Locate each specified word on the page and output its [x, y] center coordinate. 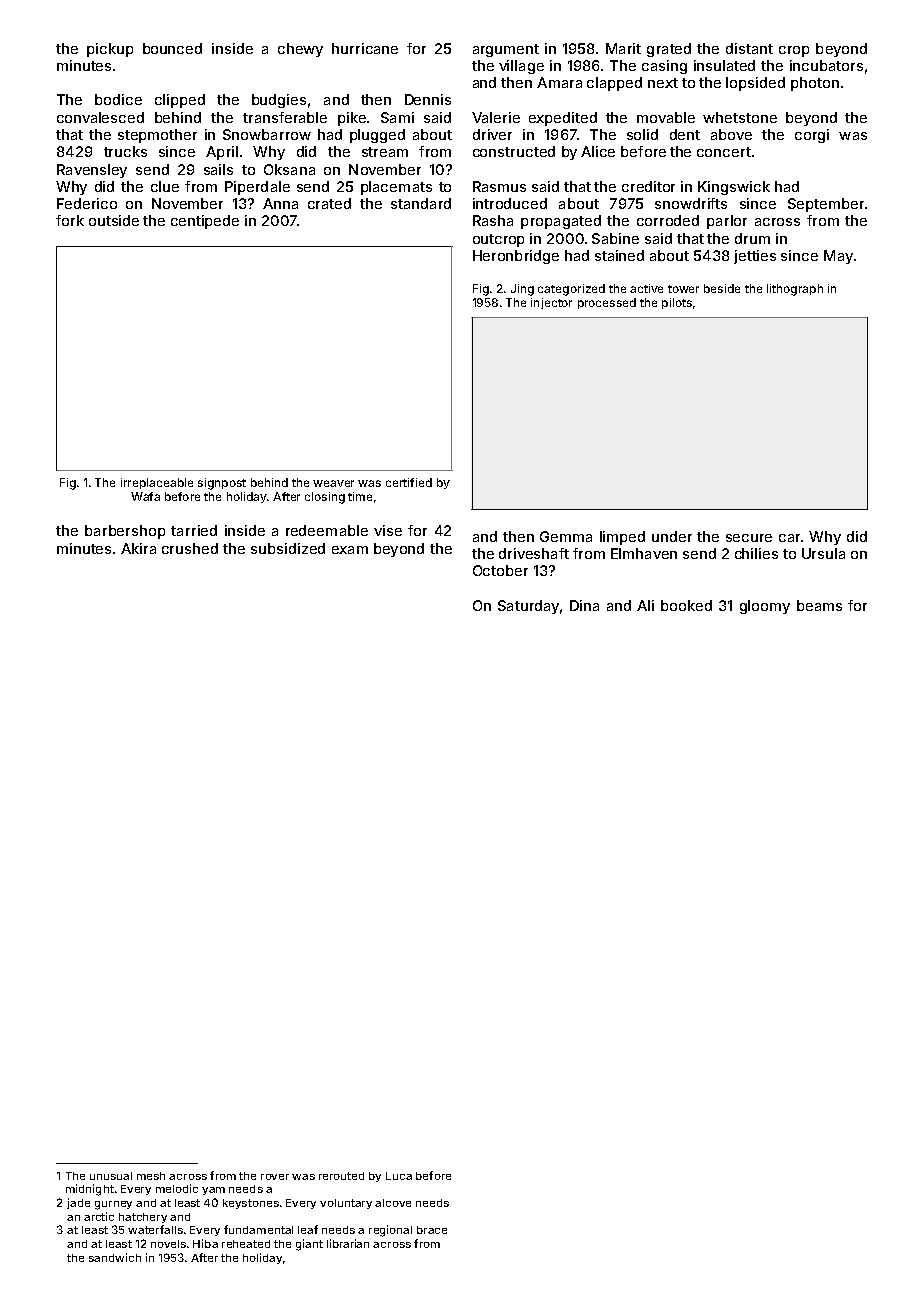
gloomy [765, 607]
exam [350, 550]
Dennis [428, 99]
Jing [522, 290]
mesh [151, 1176]
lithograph [795, 290]
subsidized [288, 548]
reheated [246, 1244]
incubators [826, 65]
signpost [222, 484]
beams [819, 605]
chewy [300, 50]
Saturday [528, 607]
